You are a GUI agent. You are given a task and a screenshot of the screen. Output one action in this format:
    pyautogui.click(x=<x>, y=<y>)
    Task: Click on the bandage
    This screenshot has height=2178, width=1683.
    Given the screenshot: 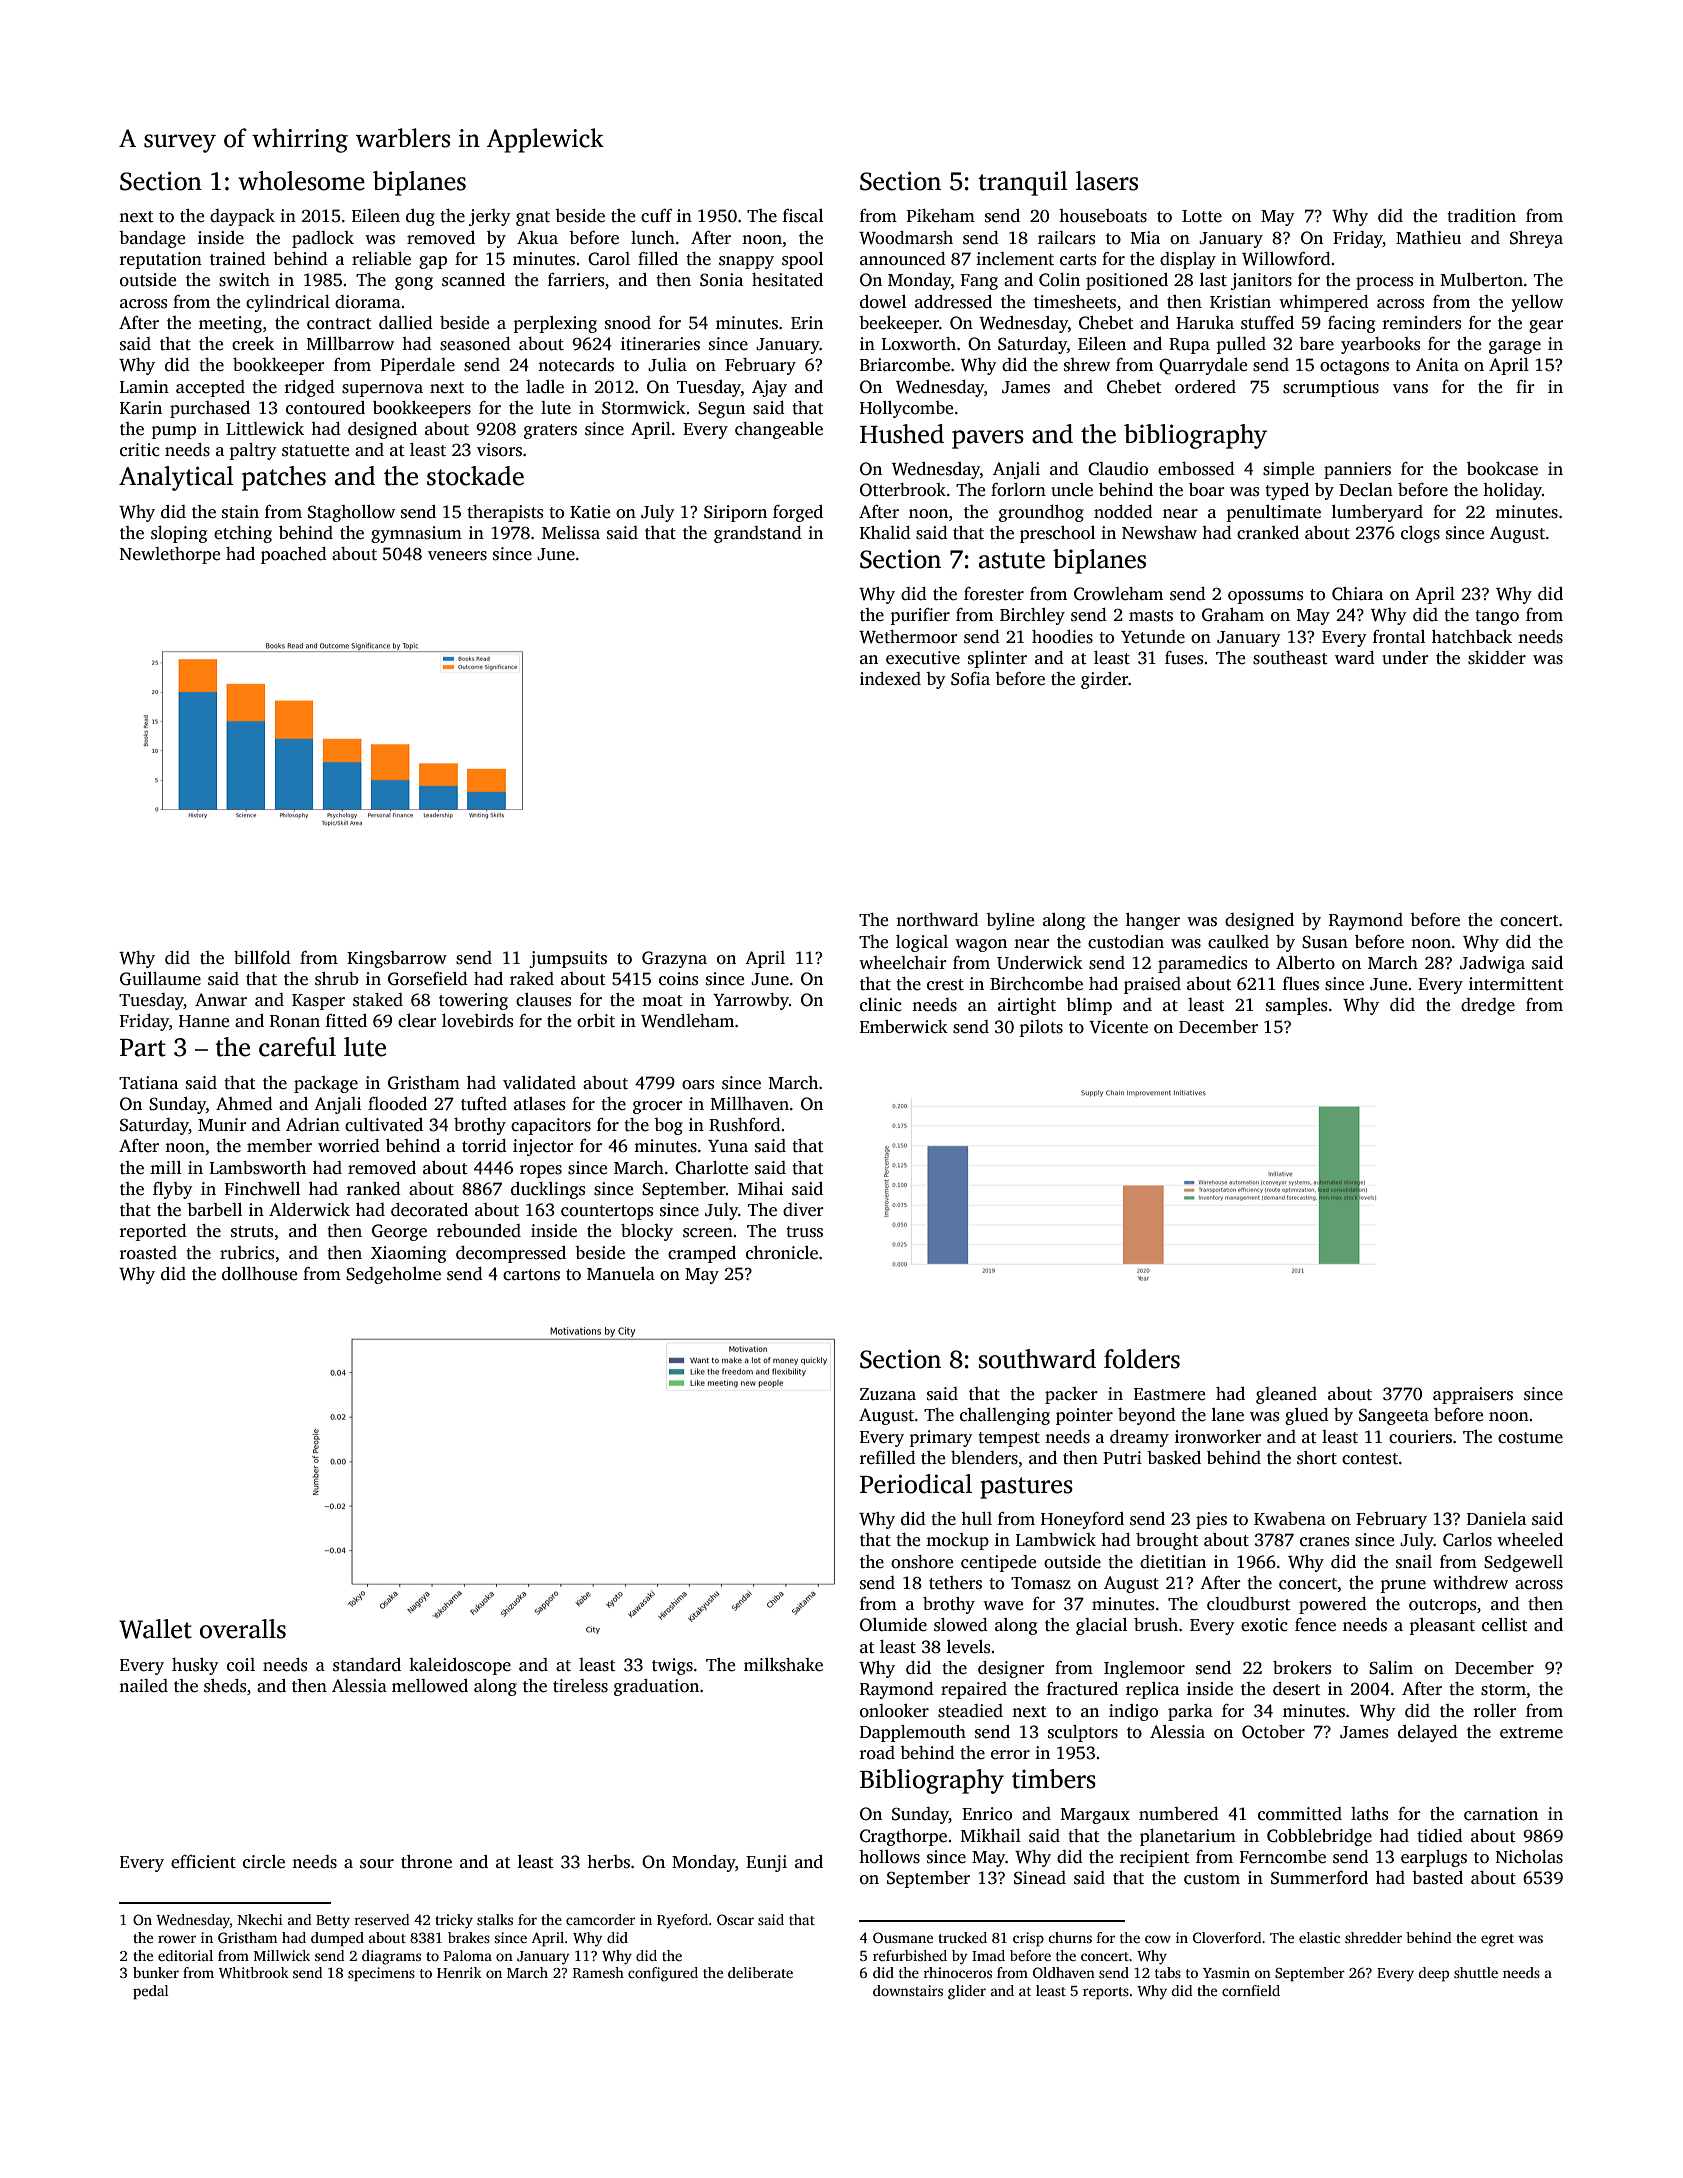 What is the action you would take?
    pyautogui.click(x=152, y=239)
